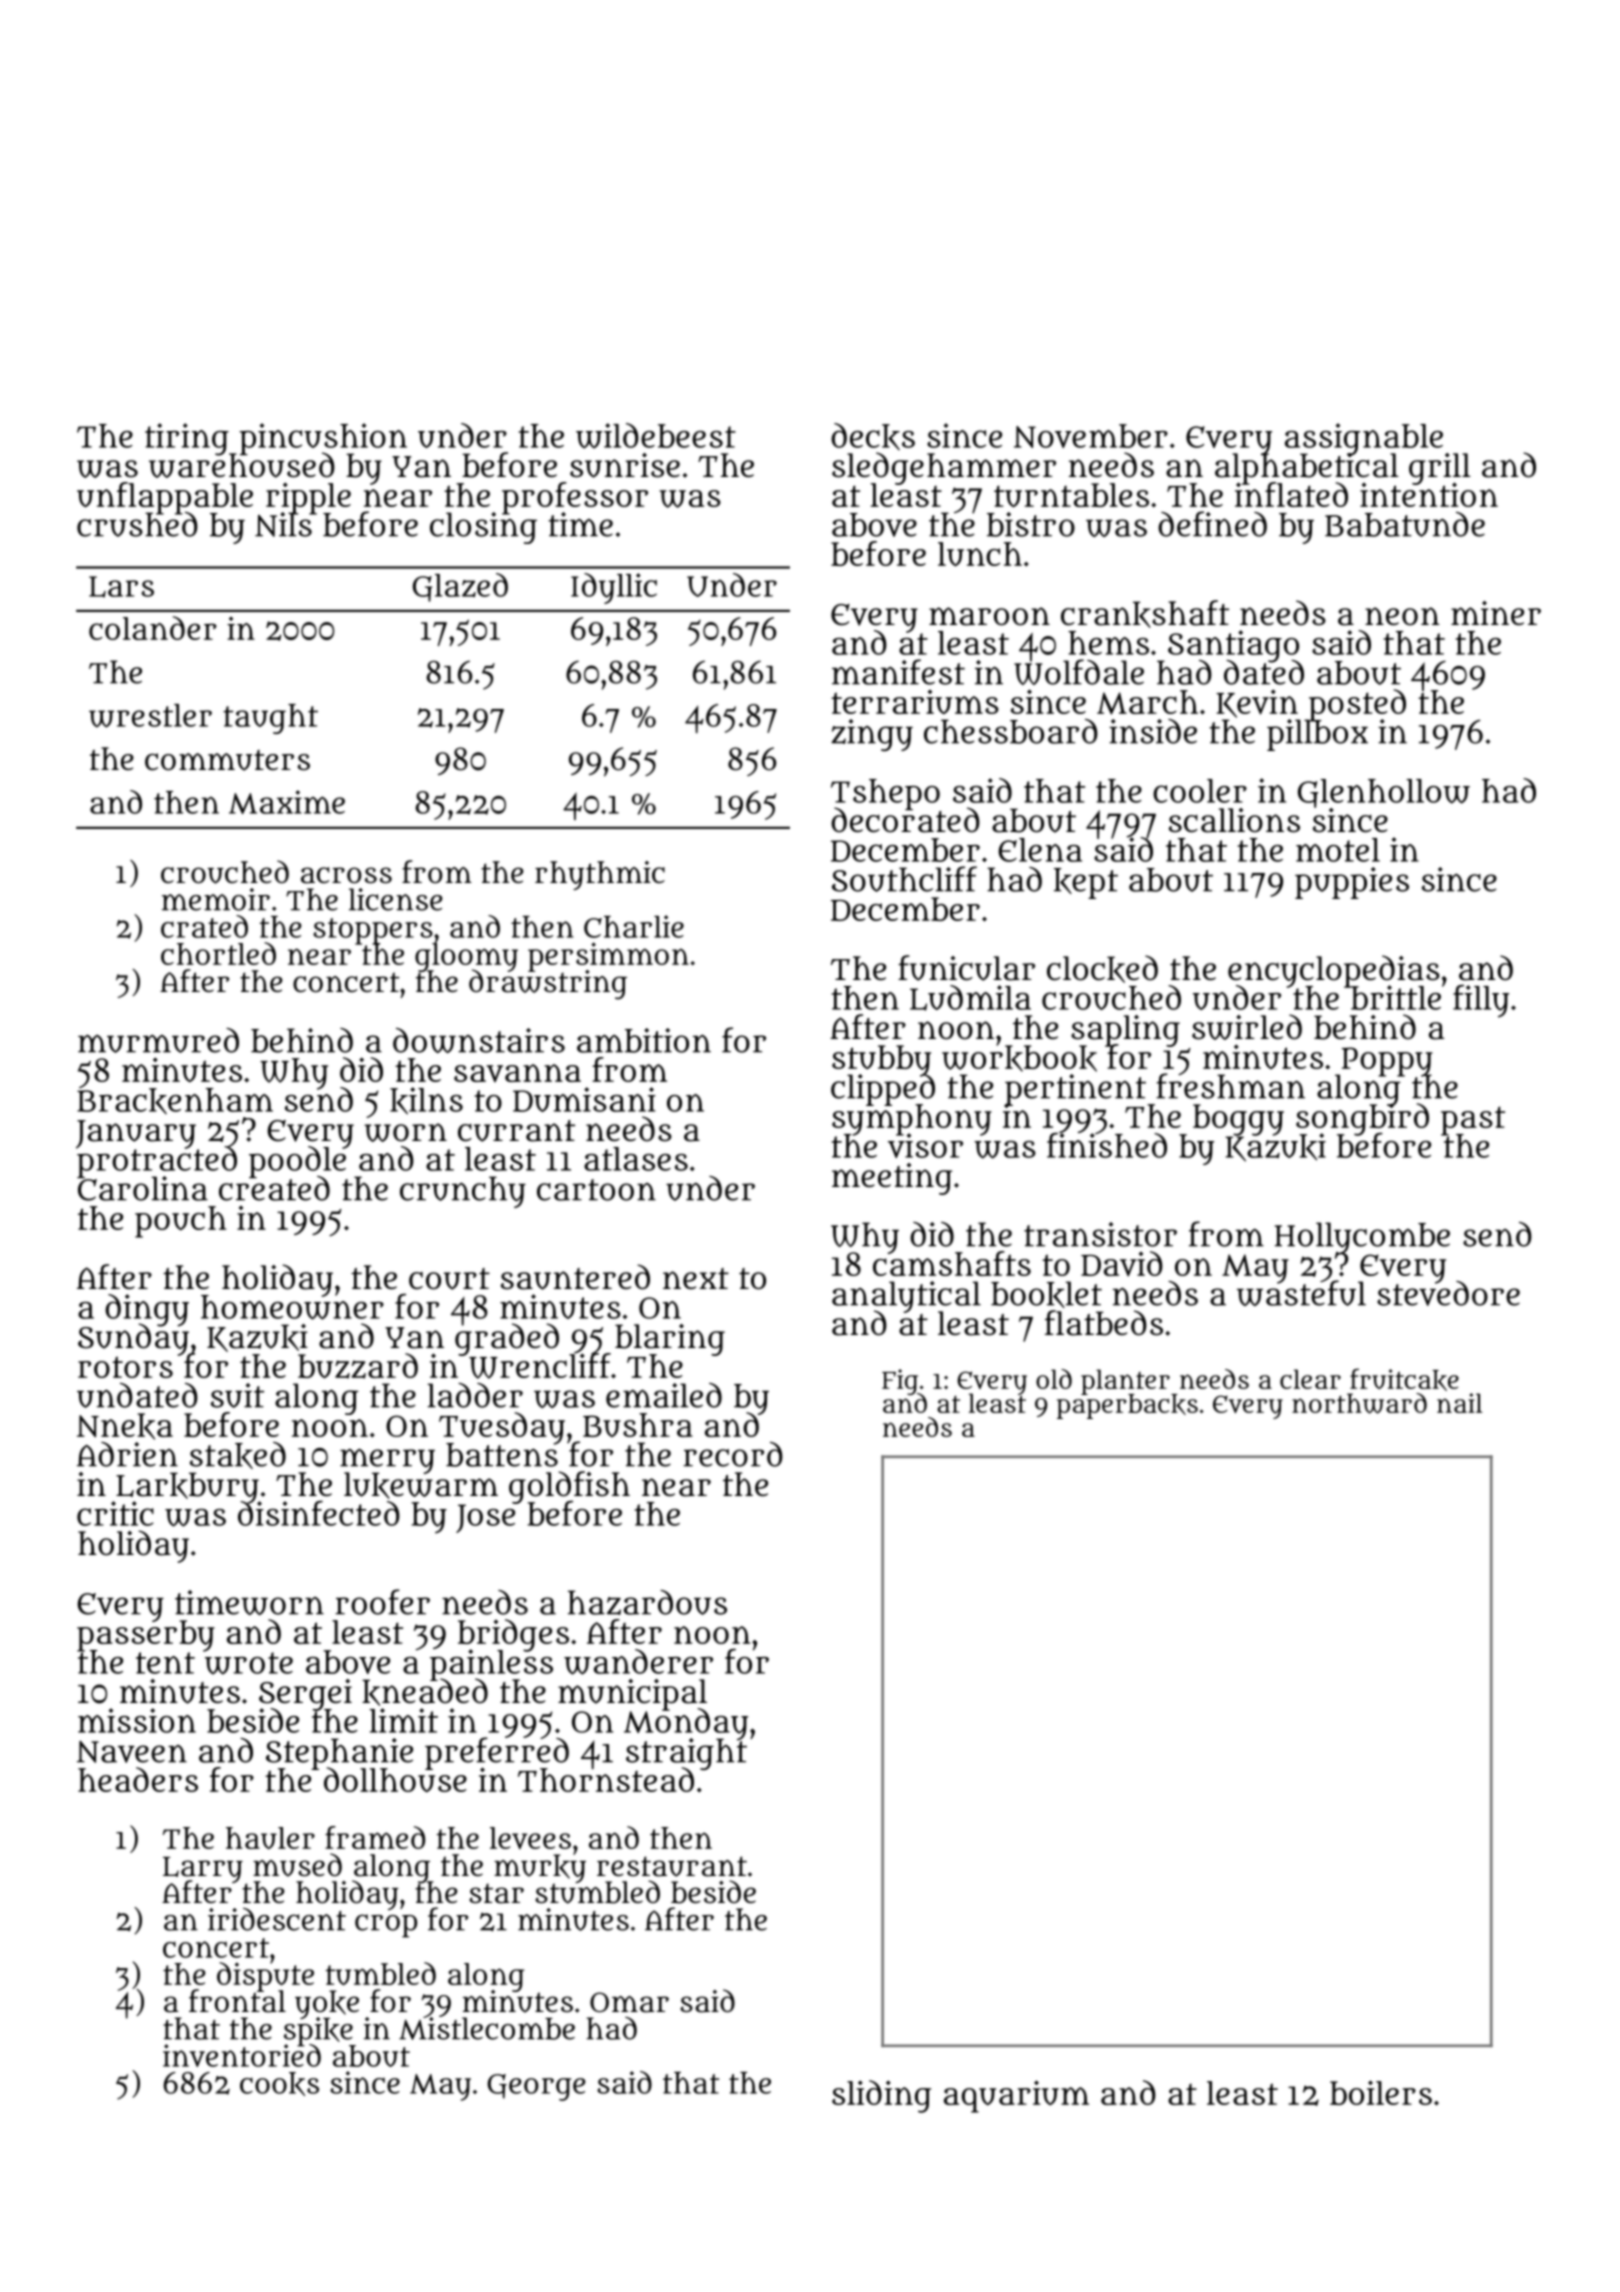 The height and width of the page is (2292, 1620). Describe the element at coordinates (175, 1101) in the page. I see `Brackenham` at that location.
